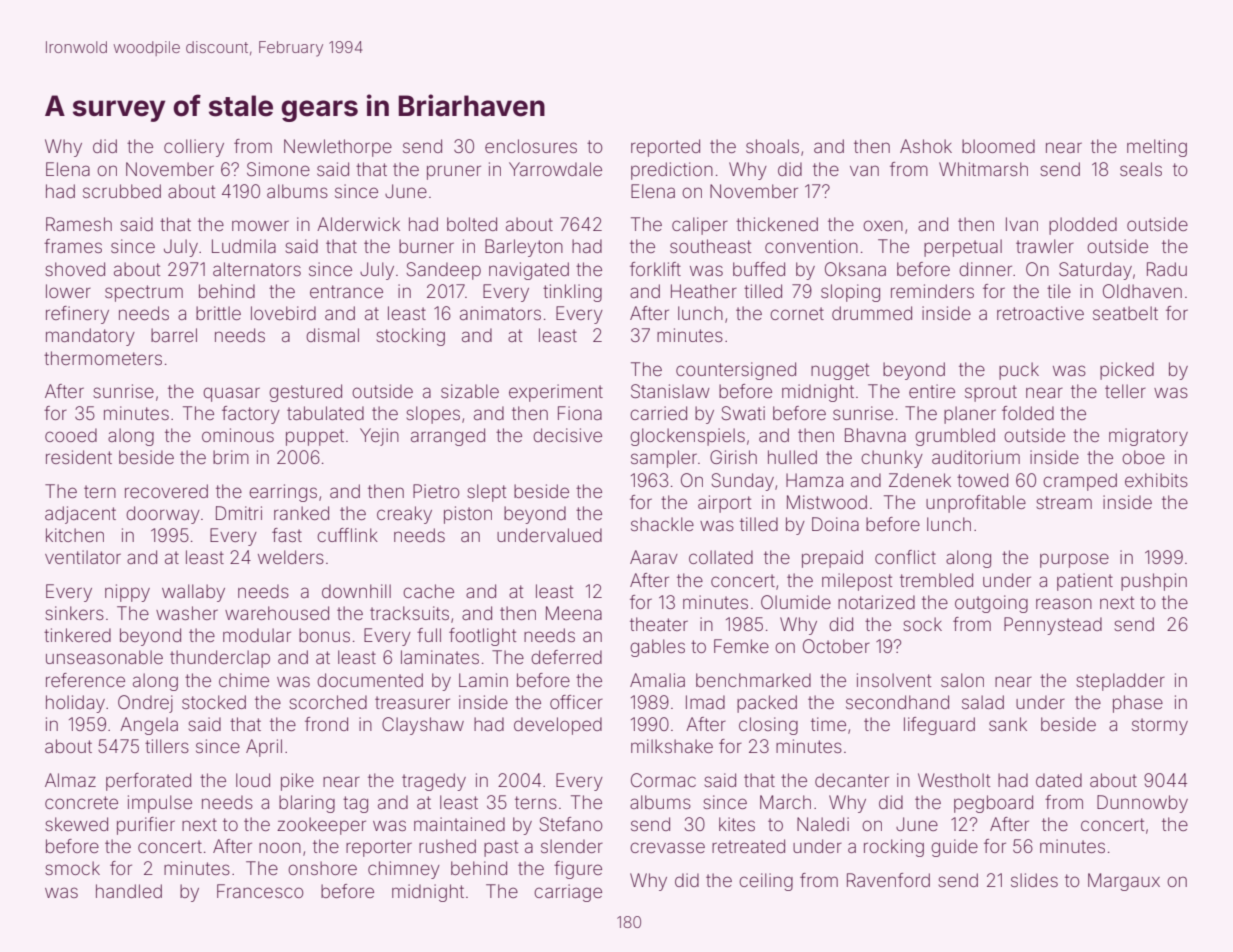 This page has width=1233, height=952. I want to click on shoals, so click(772, 146).
